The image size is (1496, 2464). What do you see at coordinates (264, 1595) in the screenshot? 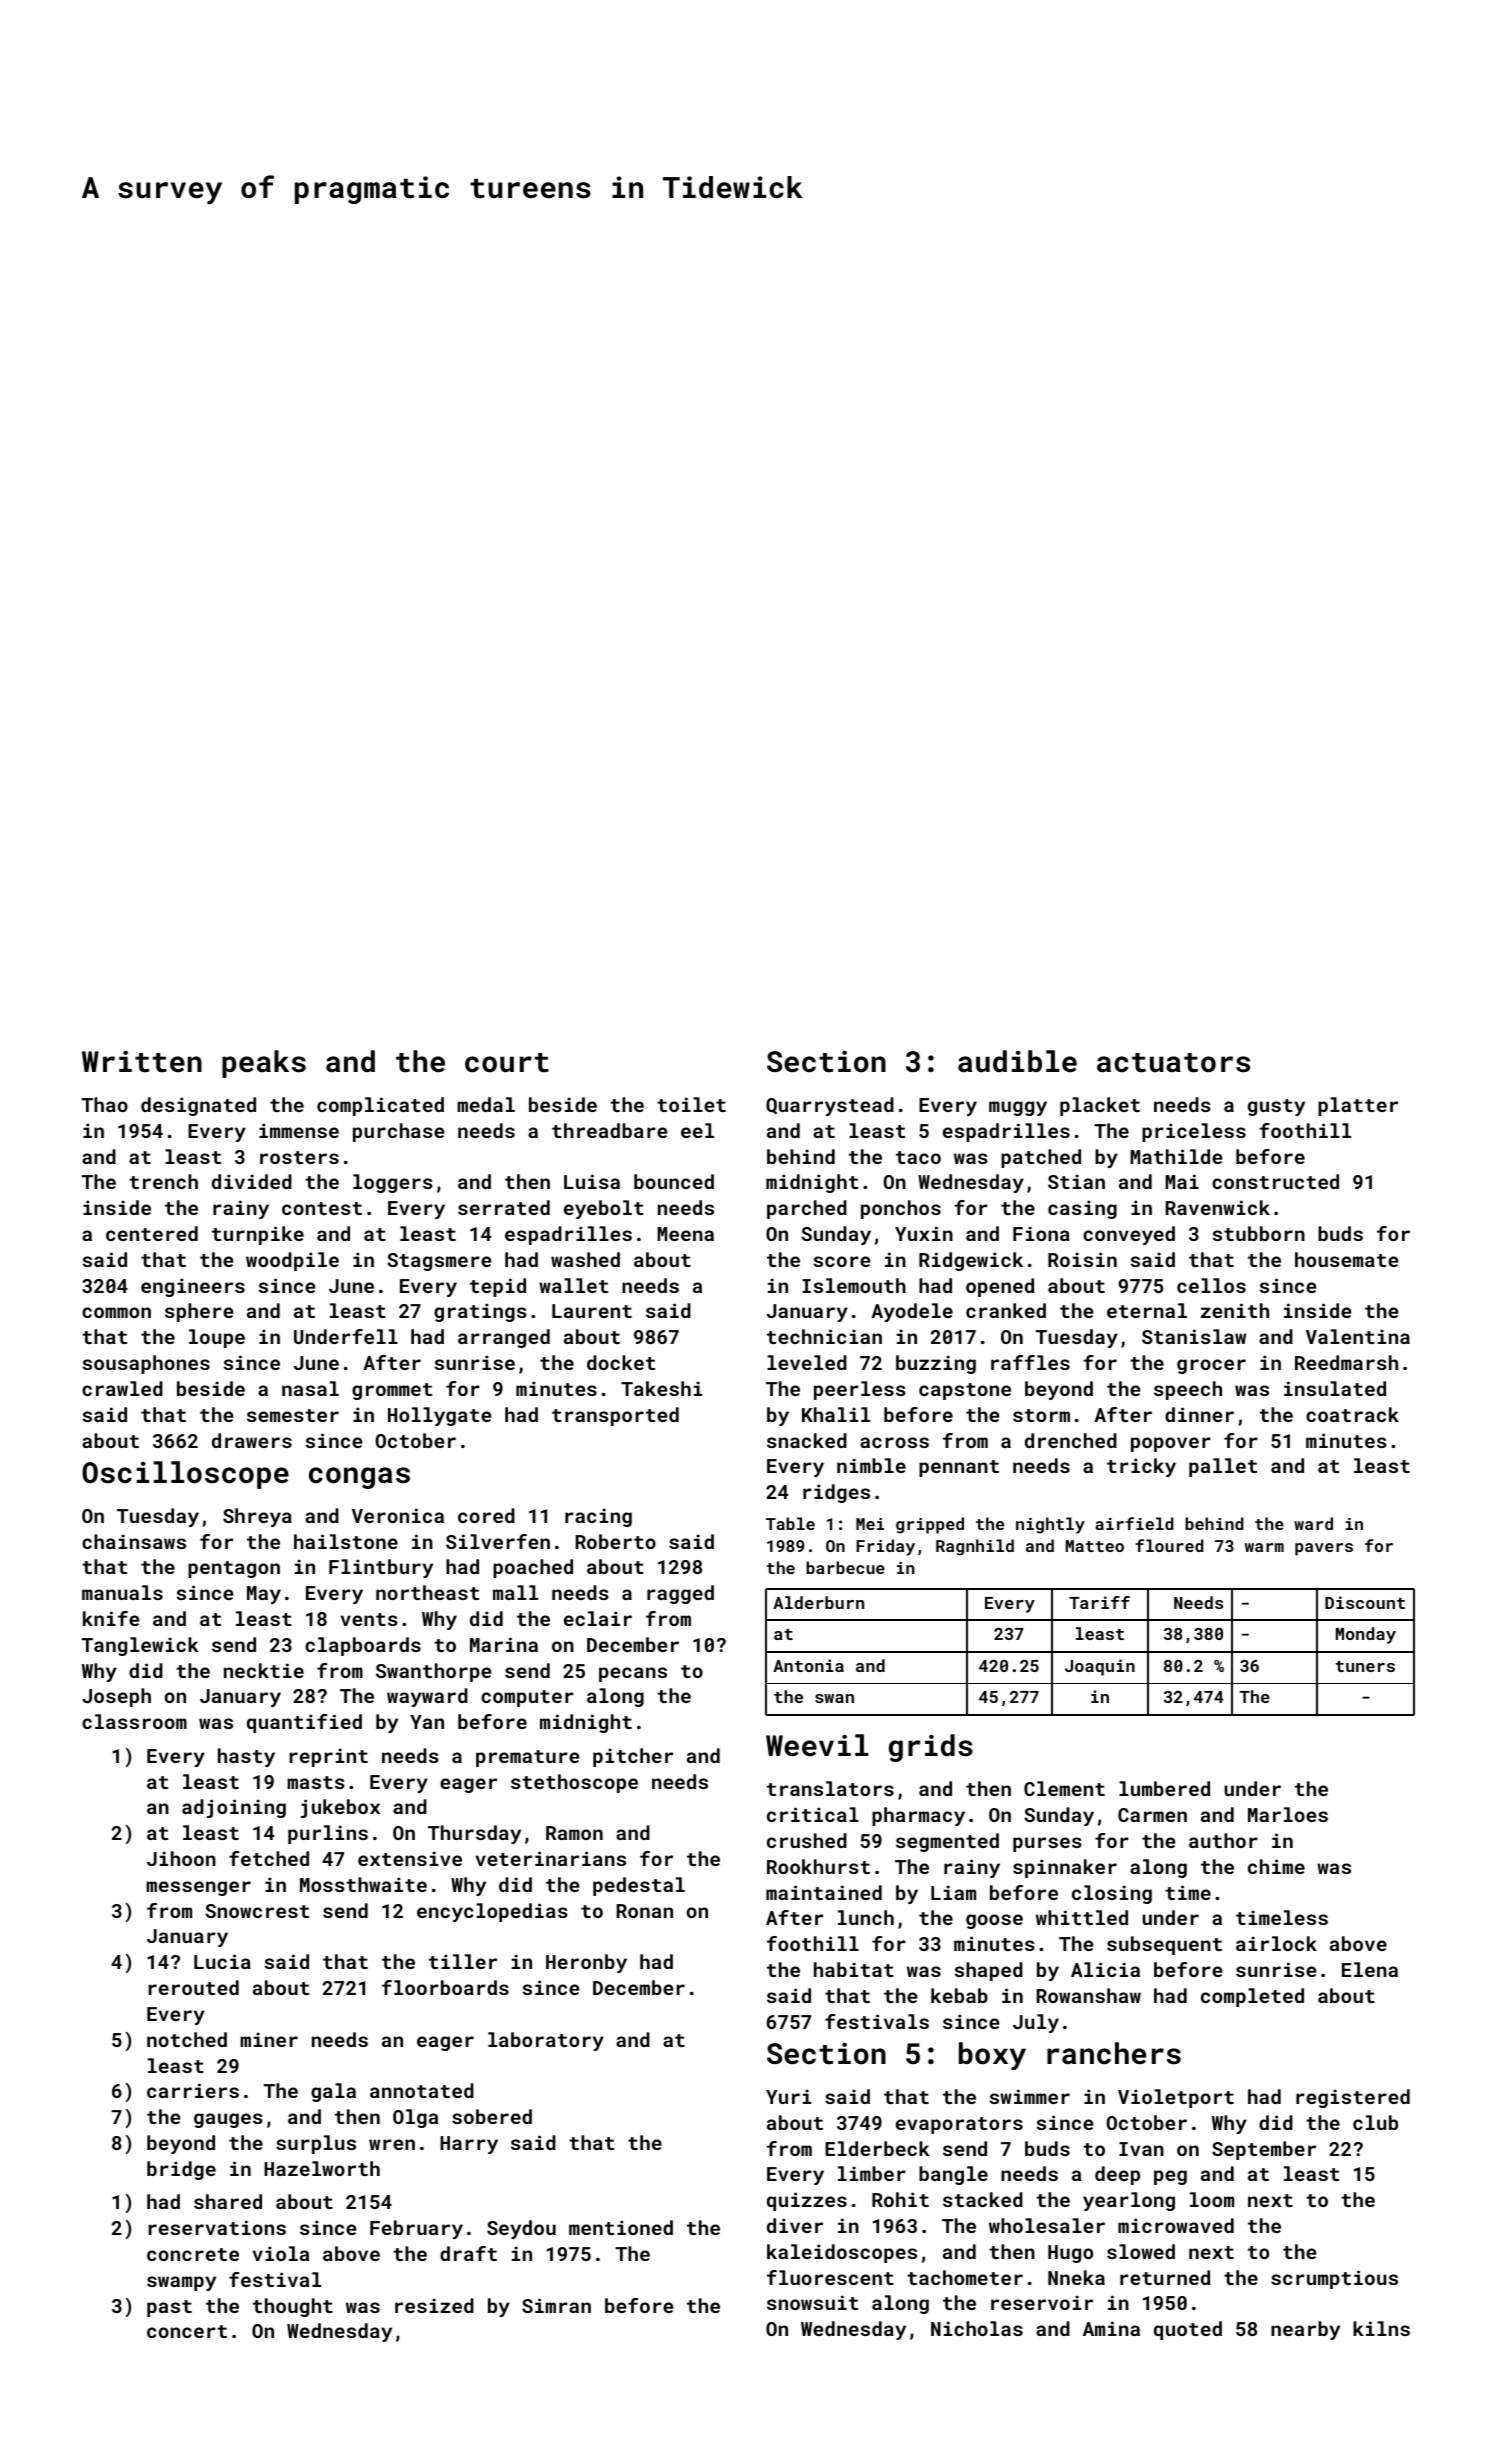
I see `May` at bounding box center [264, 1595].
